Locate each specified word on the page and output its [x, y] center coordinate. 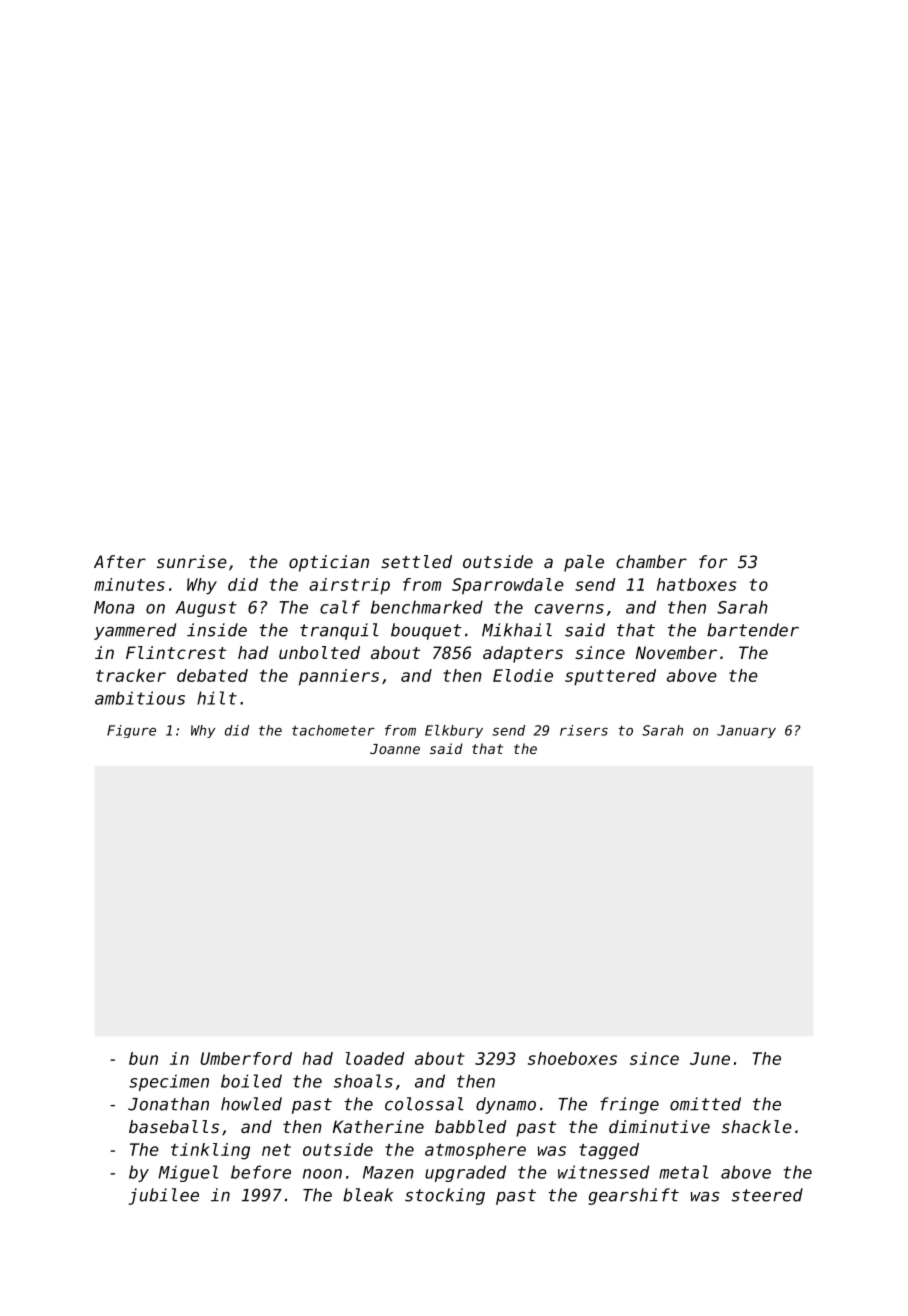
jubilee [163, 1196]
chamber [651, 561]
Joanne [395, 749]
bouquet [426, 631]
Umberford [246, 1058]
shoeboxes [572, 1058]
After [120, 561]
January [746, 731]
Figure [131, 731]
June [710, 1058]
